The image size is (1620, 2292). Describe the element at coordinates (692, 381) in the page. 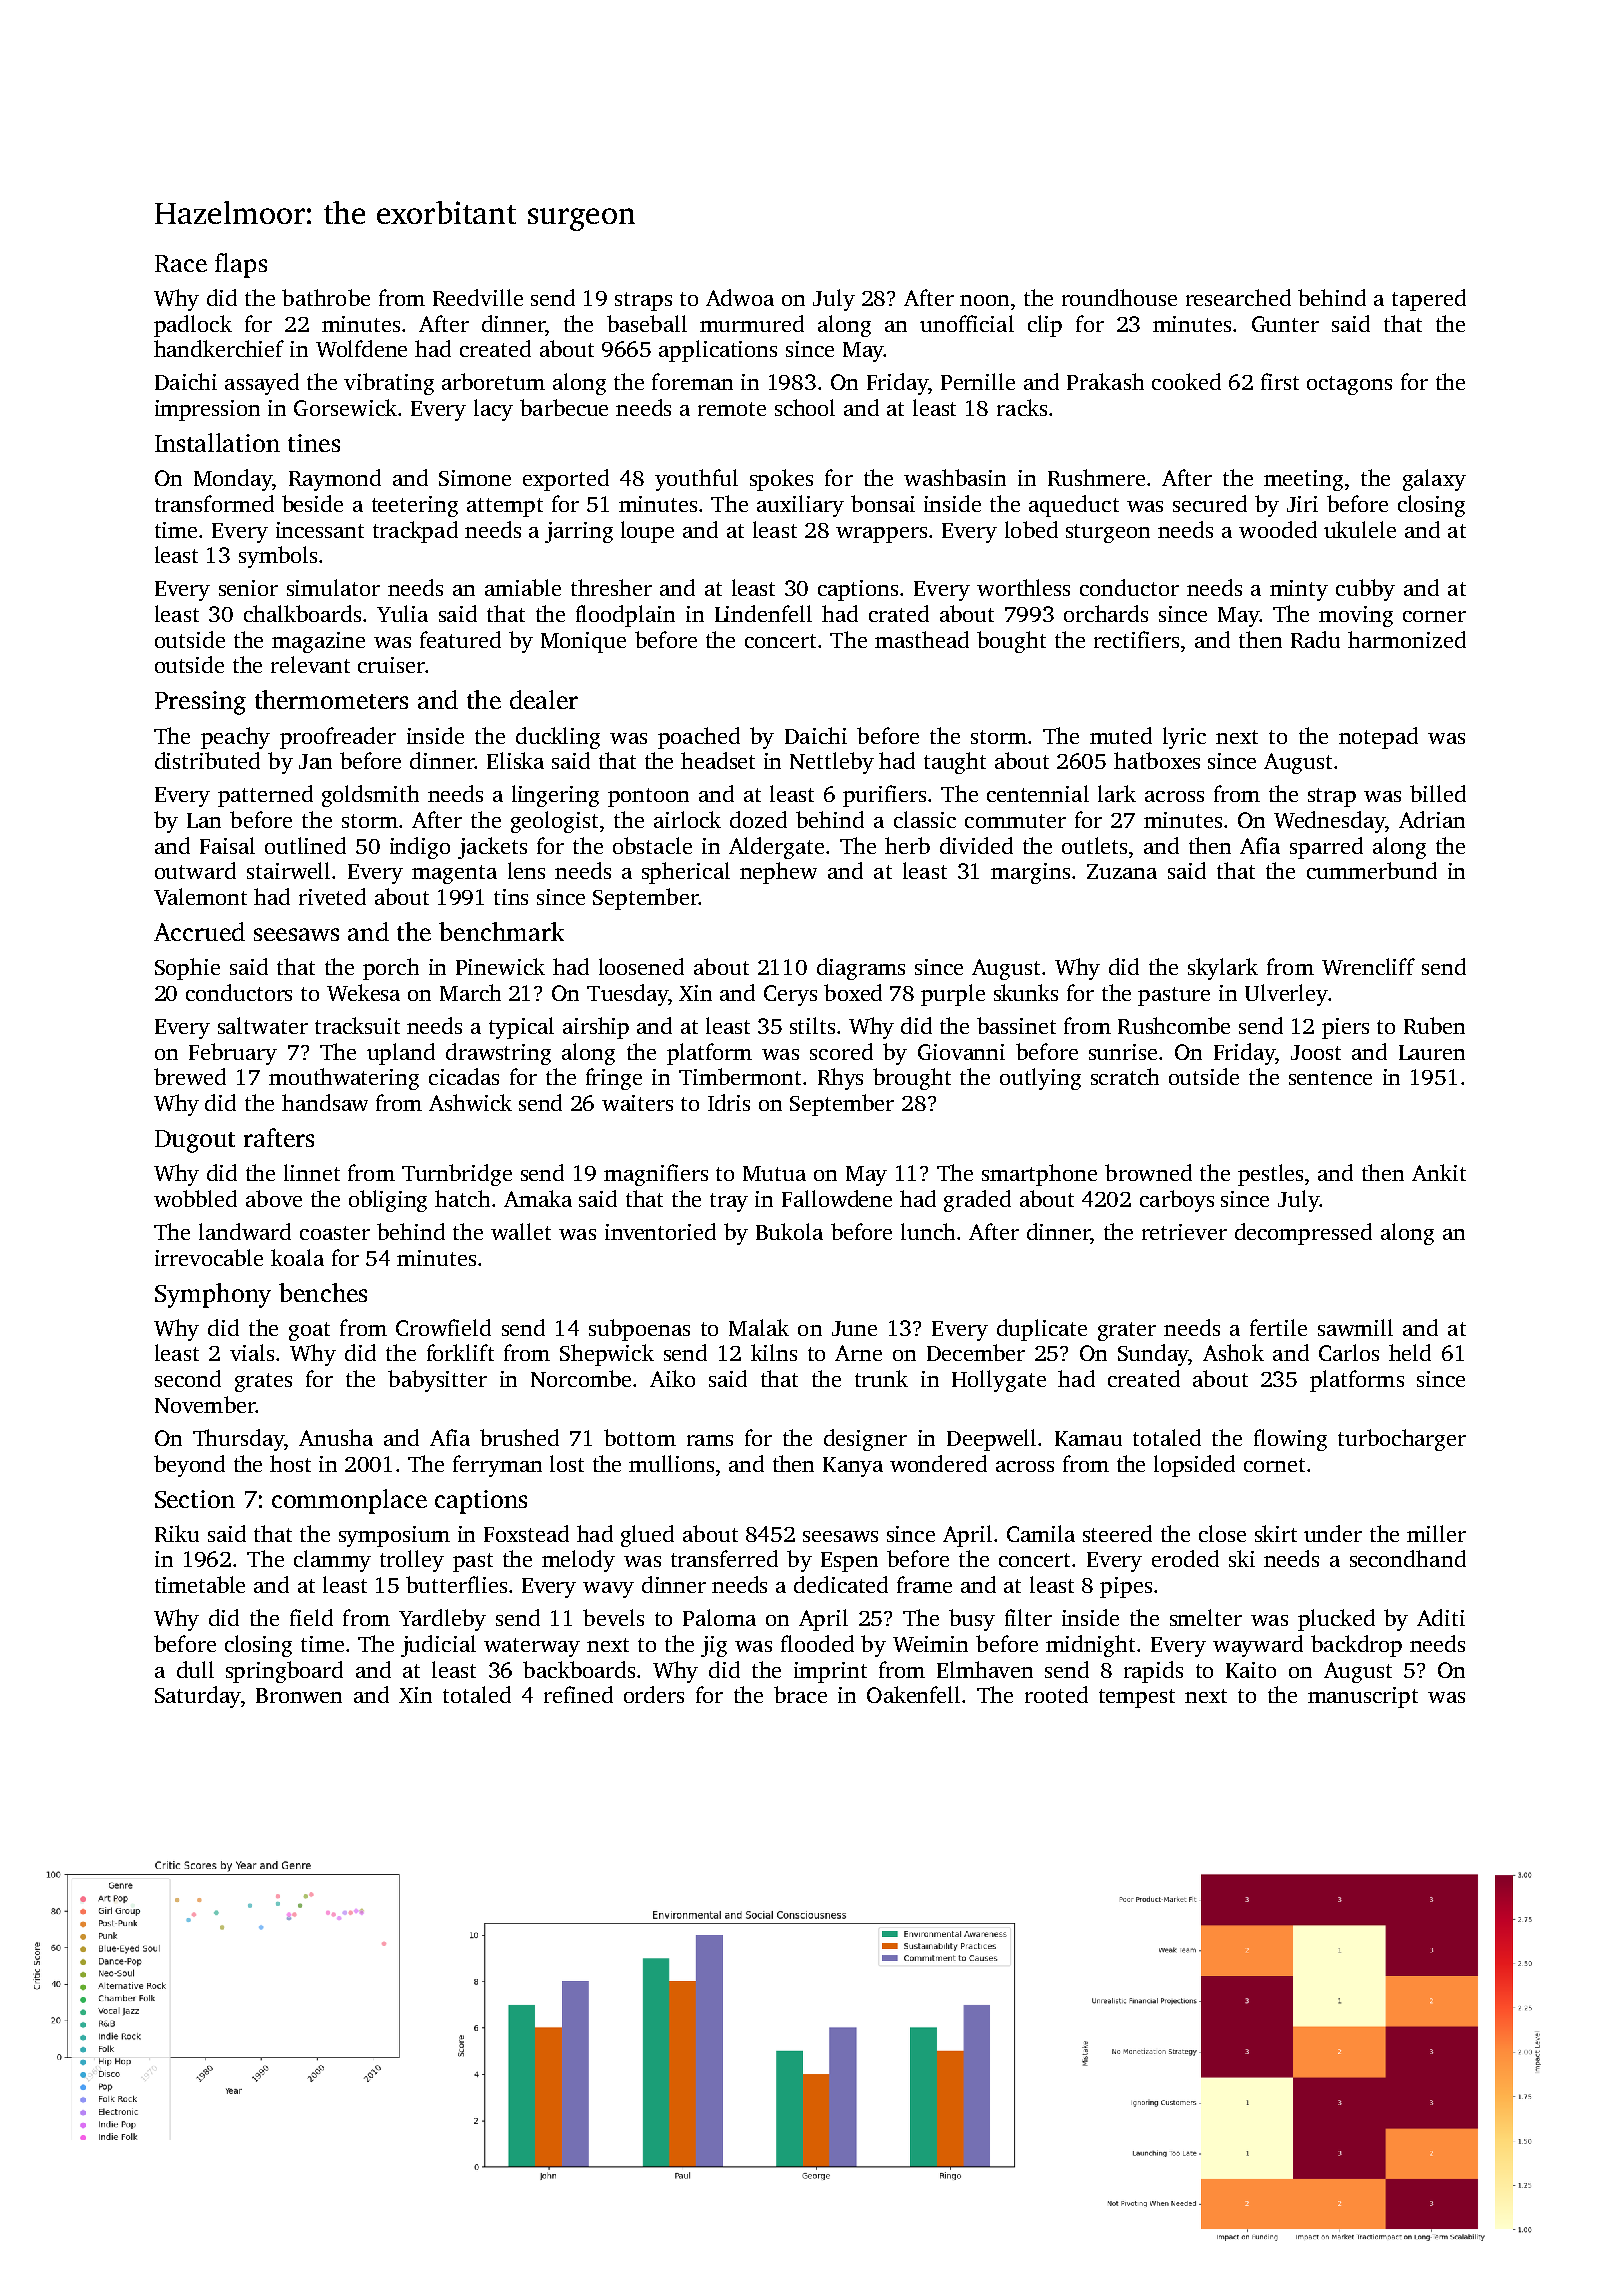

I see `foreman` at that location.
